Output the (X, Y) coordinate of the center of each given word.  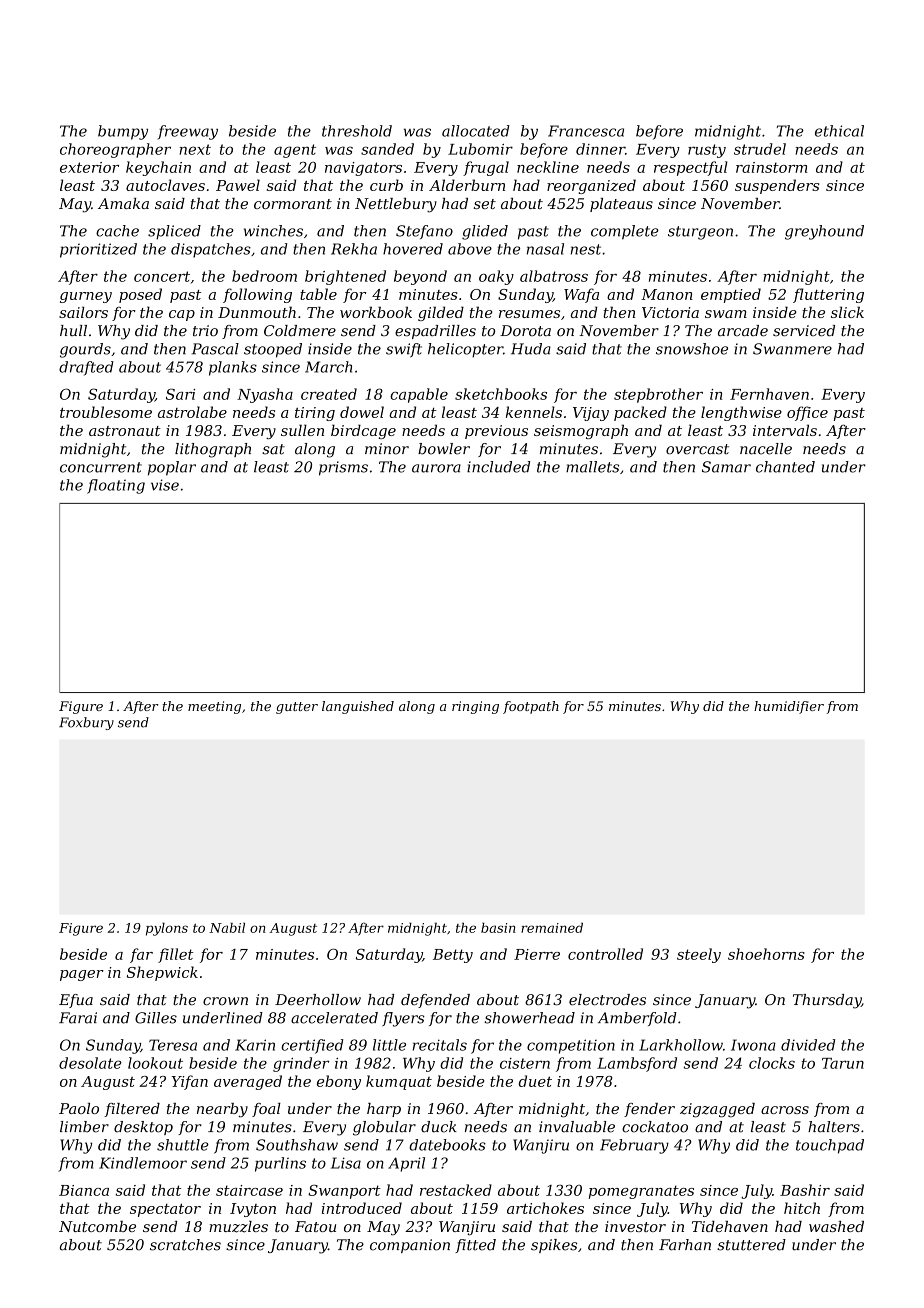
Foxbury (86, 723)
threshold (357, 131)
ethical (839, 131)
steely (699, 955)
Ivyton (253, 1210)
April (406, 1164)
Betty (453, 956)
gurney (86, 297)
